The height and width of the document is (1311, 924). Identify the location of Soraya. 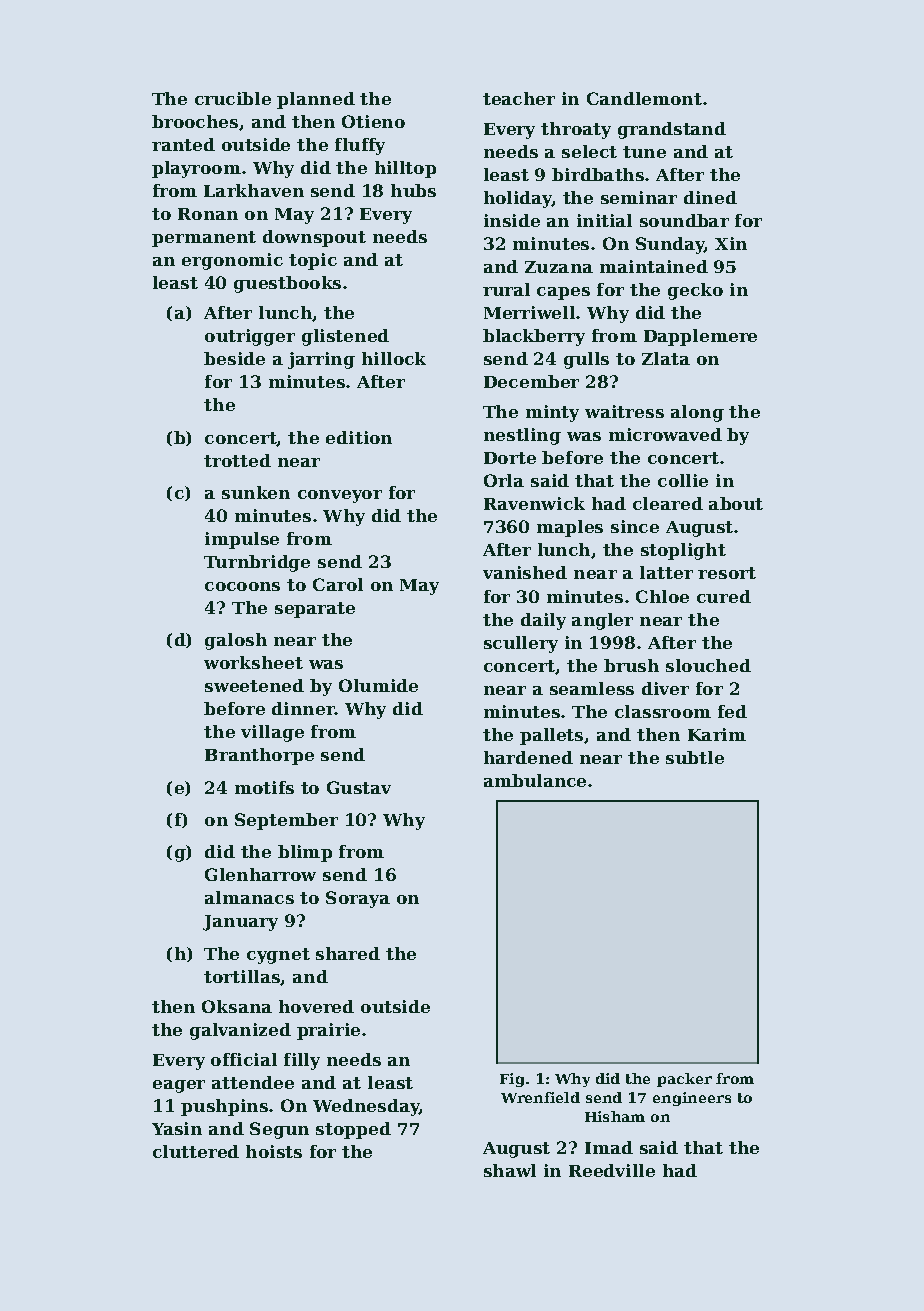
(358, 899).
